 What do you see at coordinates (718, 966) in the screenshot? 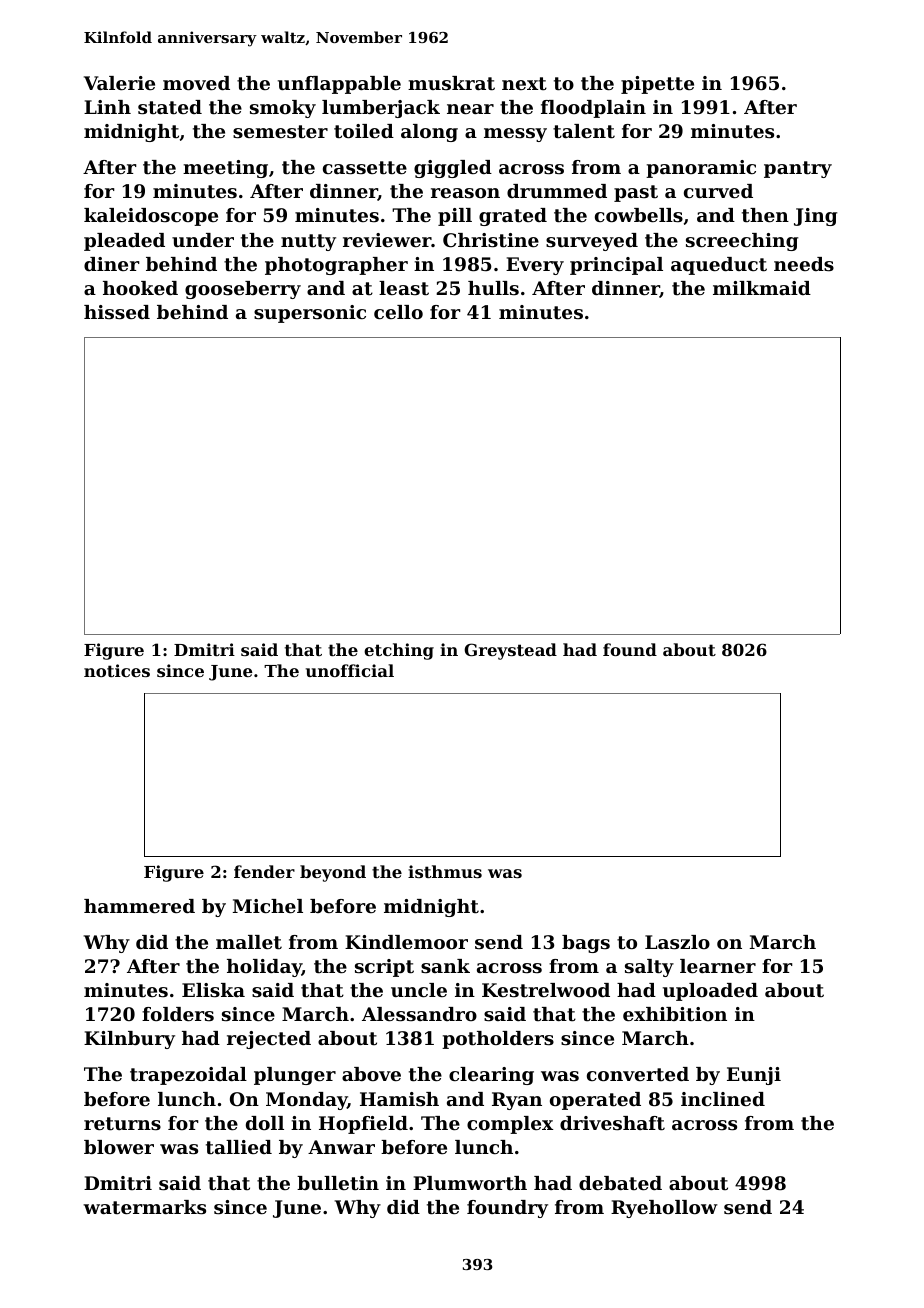
I see `learner` at bounding box center [718, 966].
